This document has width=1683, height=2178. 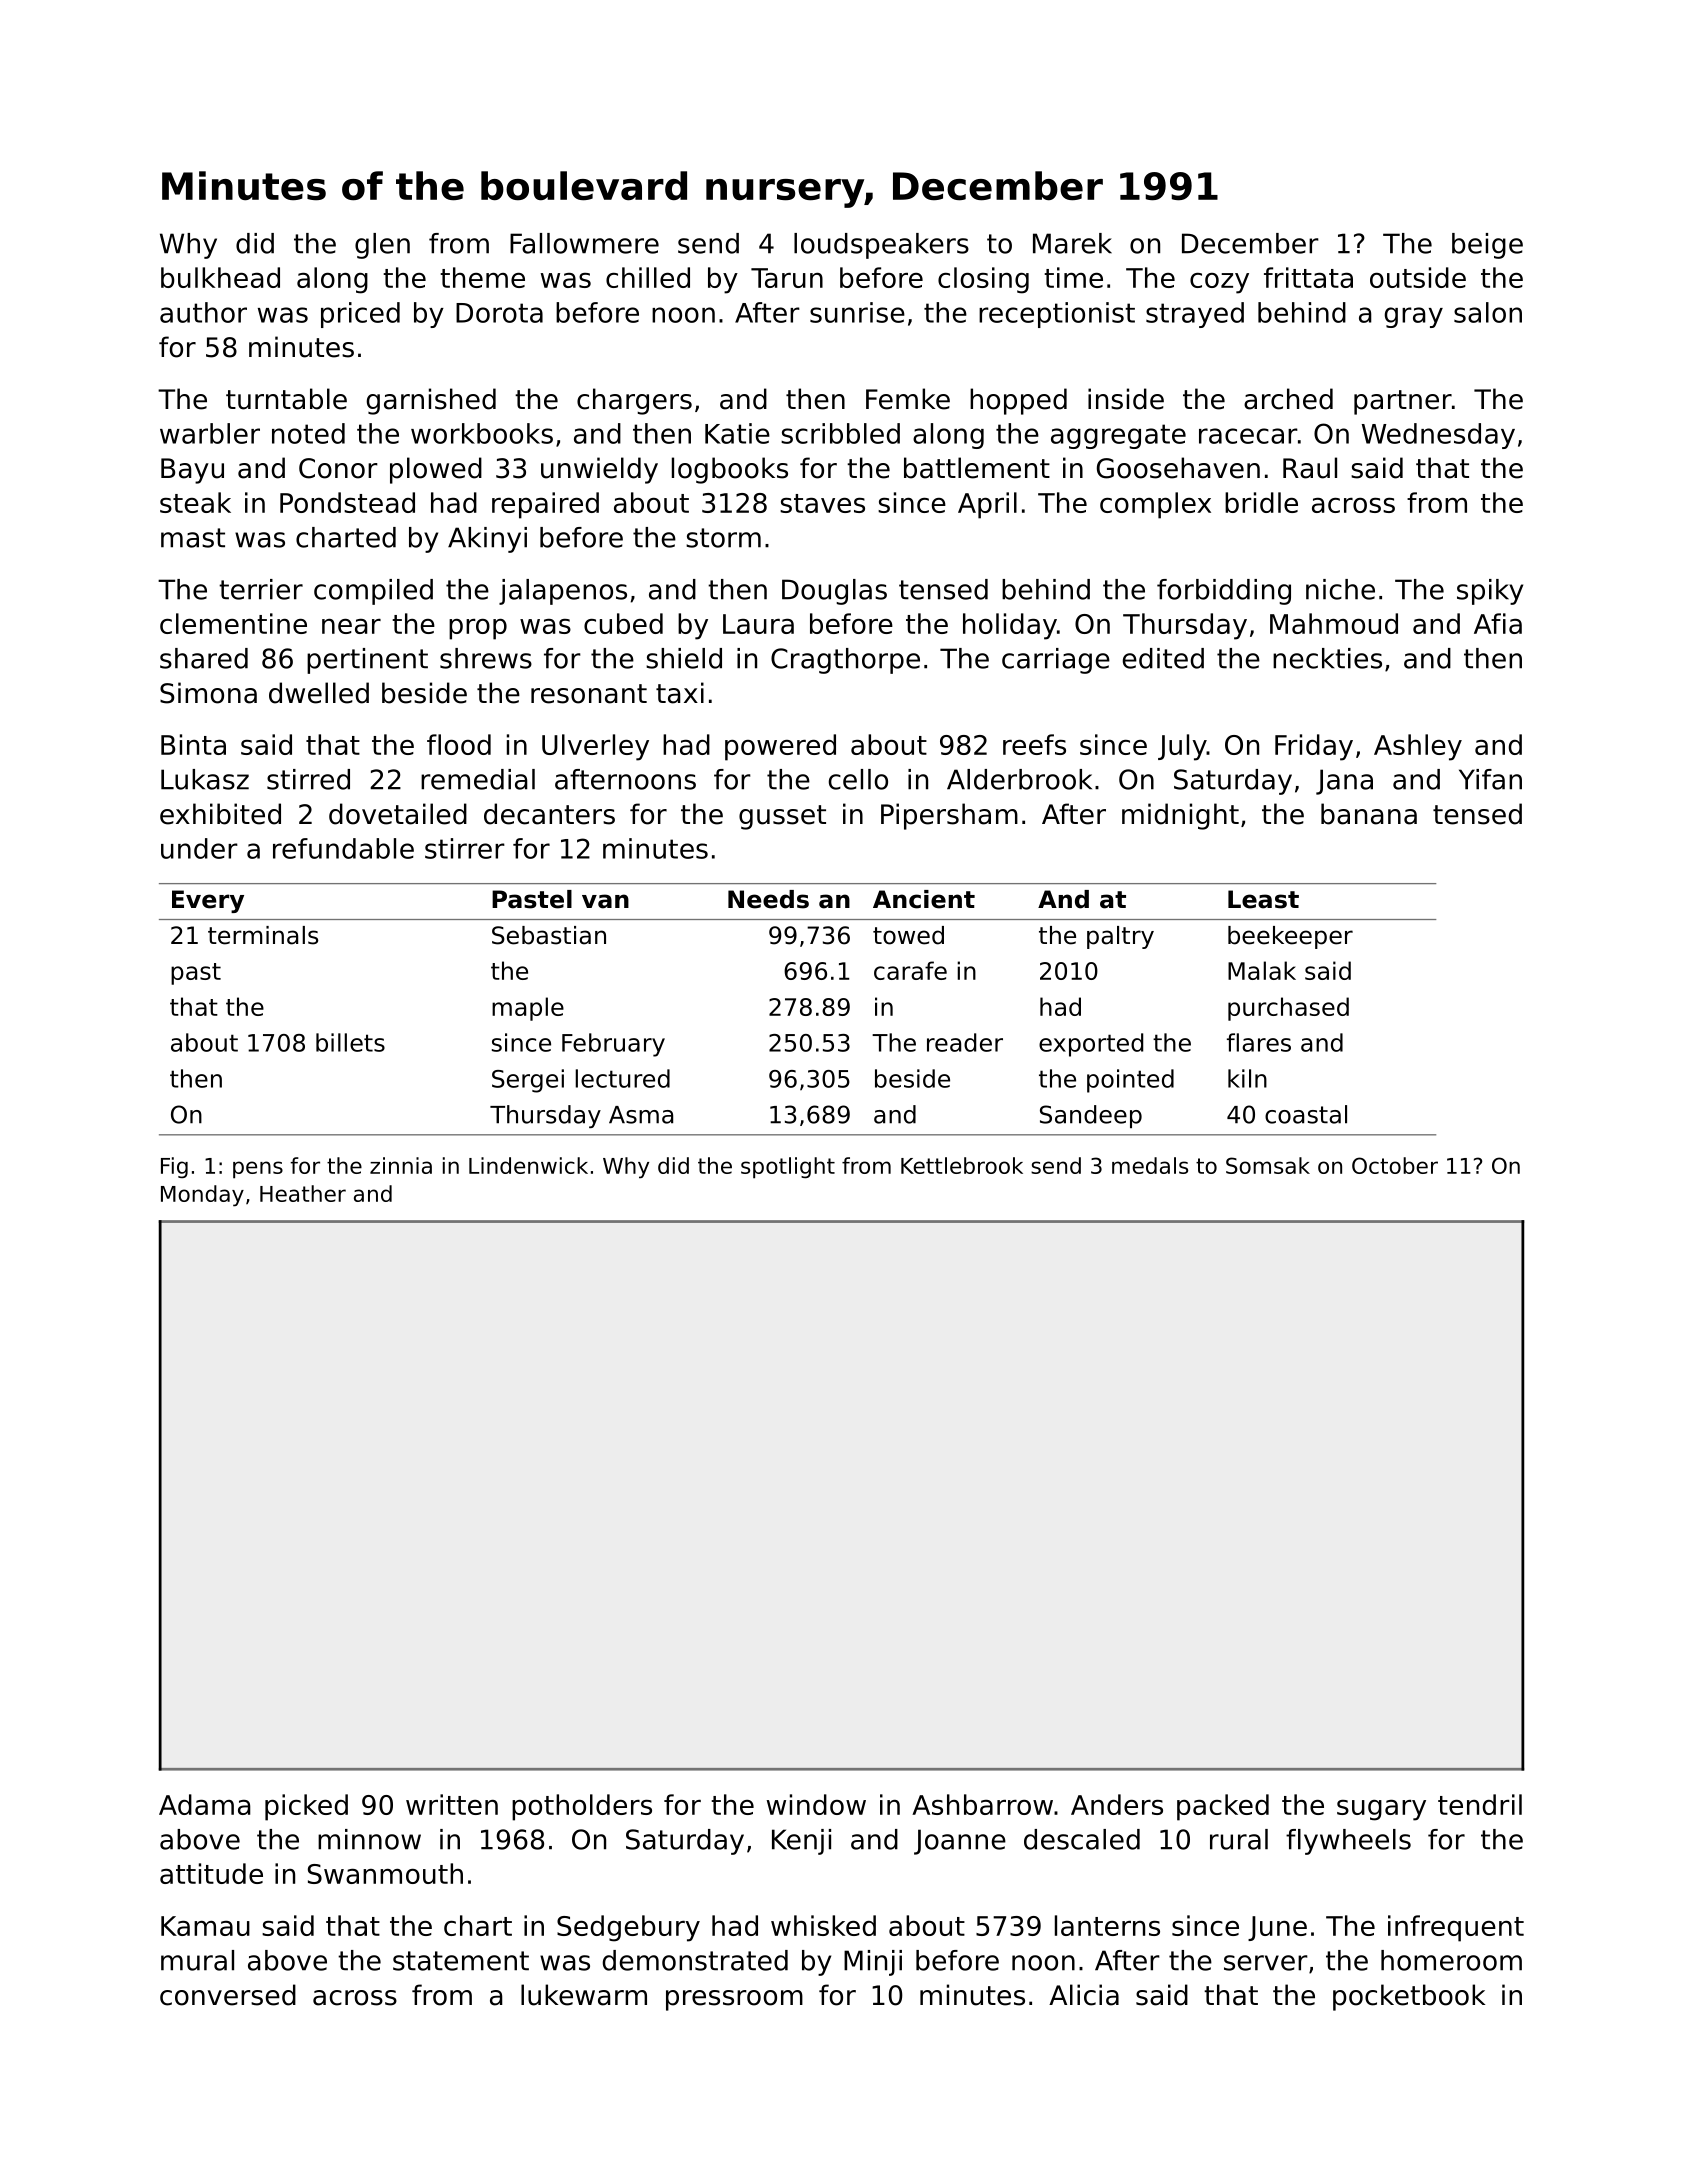 What do you see at coordinates (205, 779) in the document?
I see `Lukasz` at bounding box center [205, 779].
